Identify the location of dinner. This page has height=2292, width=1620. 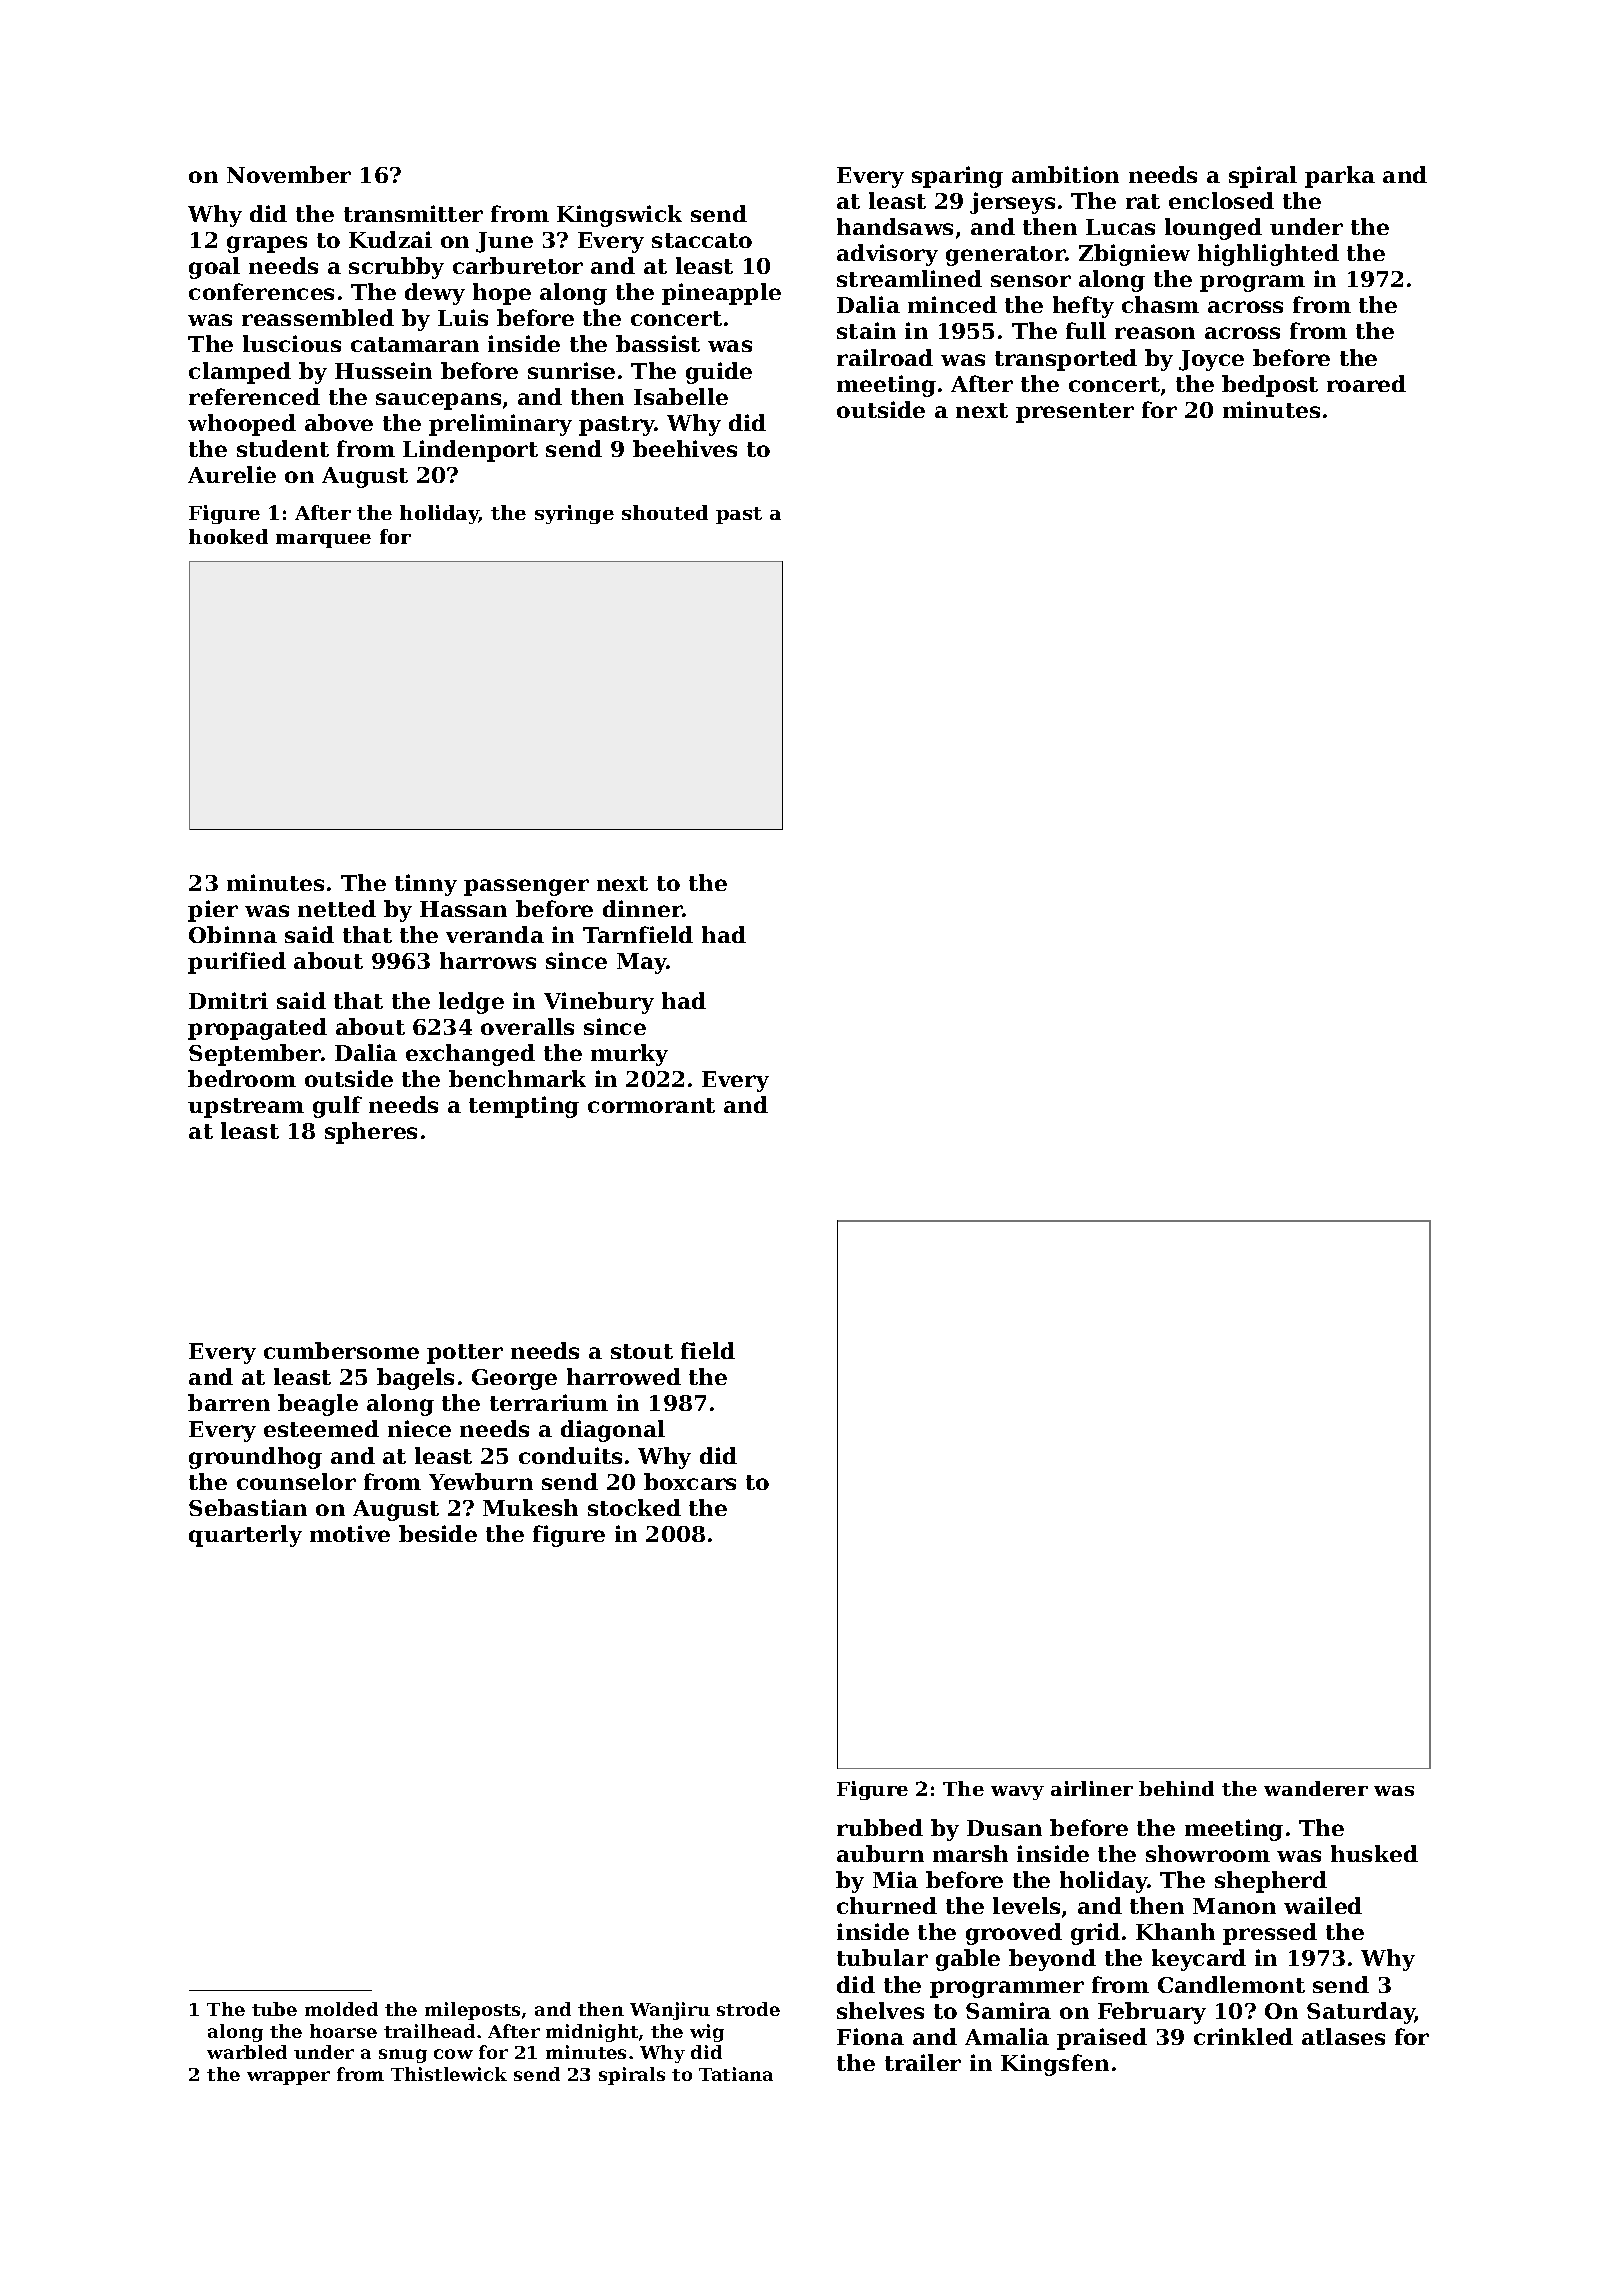
(643, 908).
